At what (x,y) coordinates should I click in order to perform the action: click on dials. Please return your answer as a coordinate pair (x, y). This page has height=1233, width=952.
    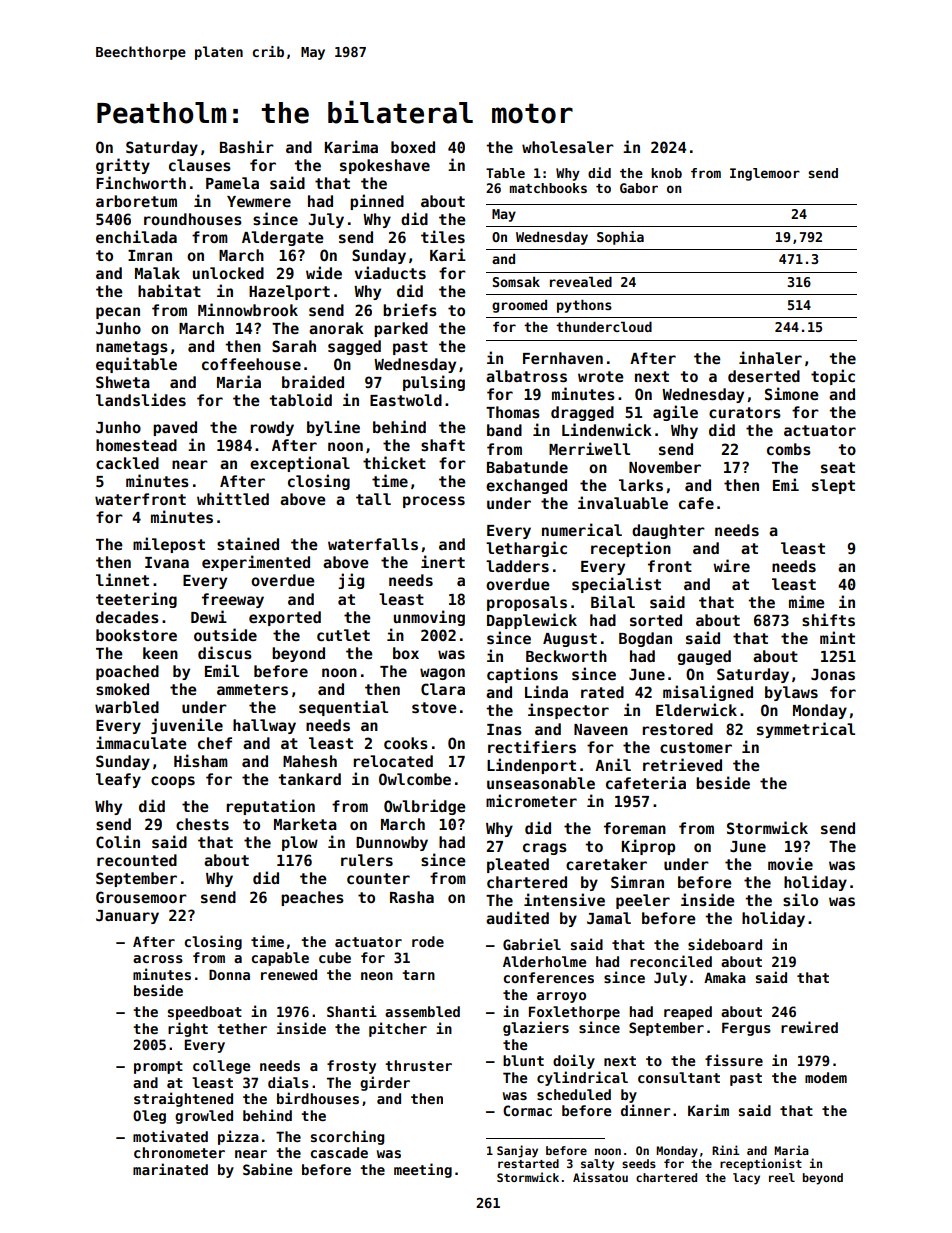
    Looking at the image, I should click on (288, 1082).
